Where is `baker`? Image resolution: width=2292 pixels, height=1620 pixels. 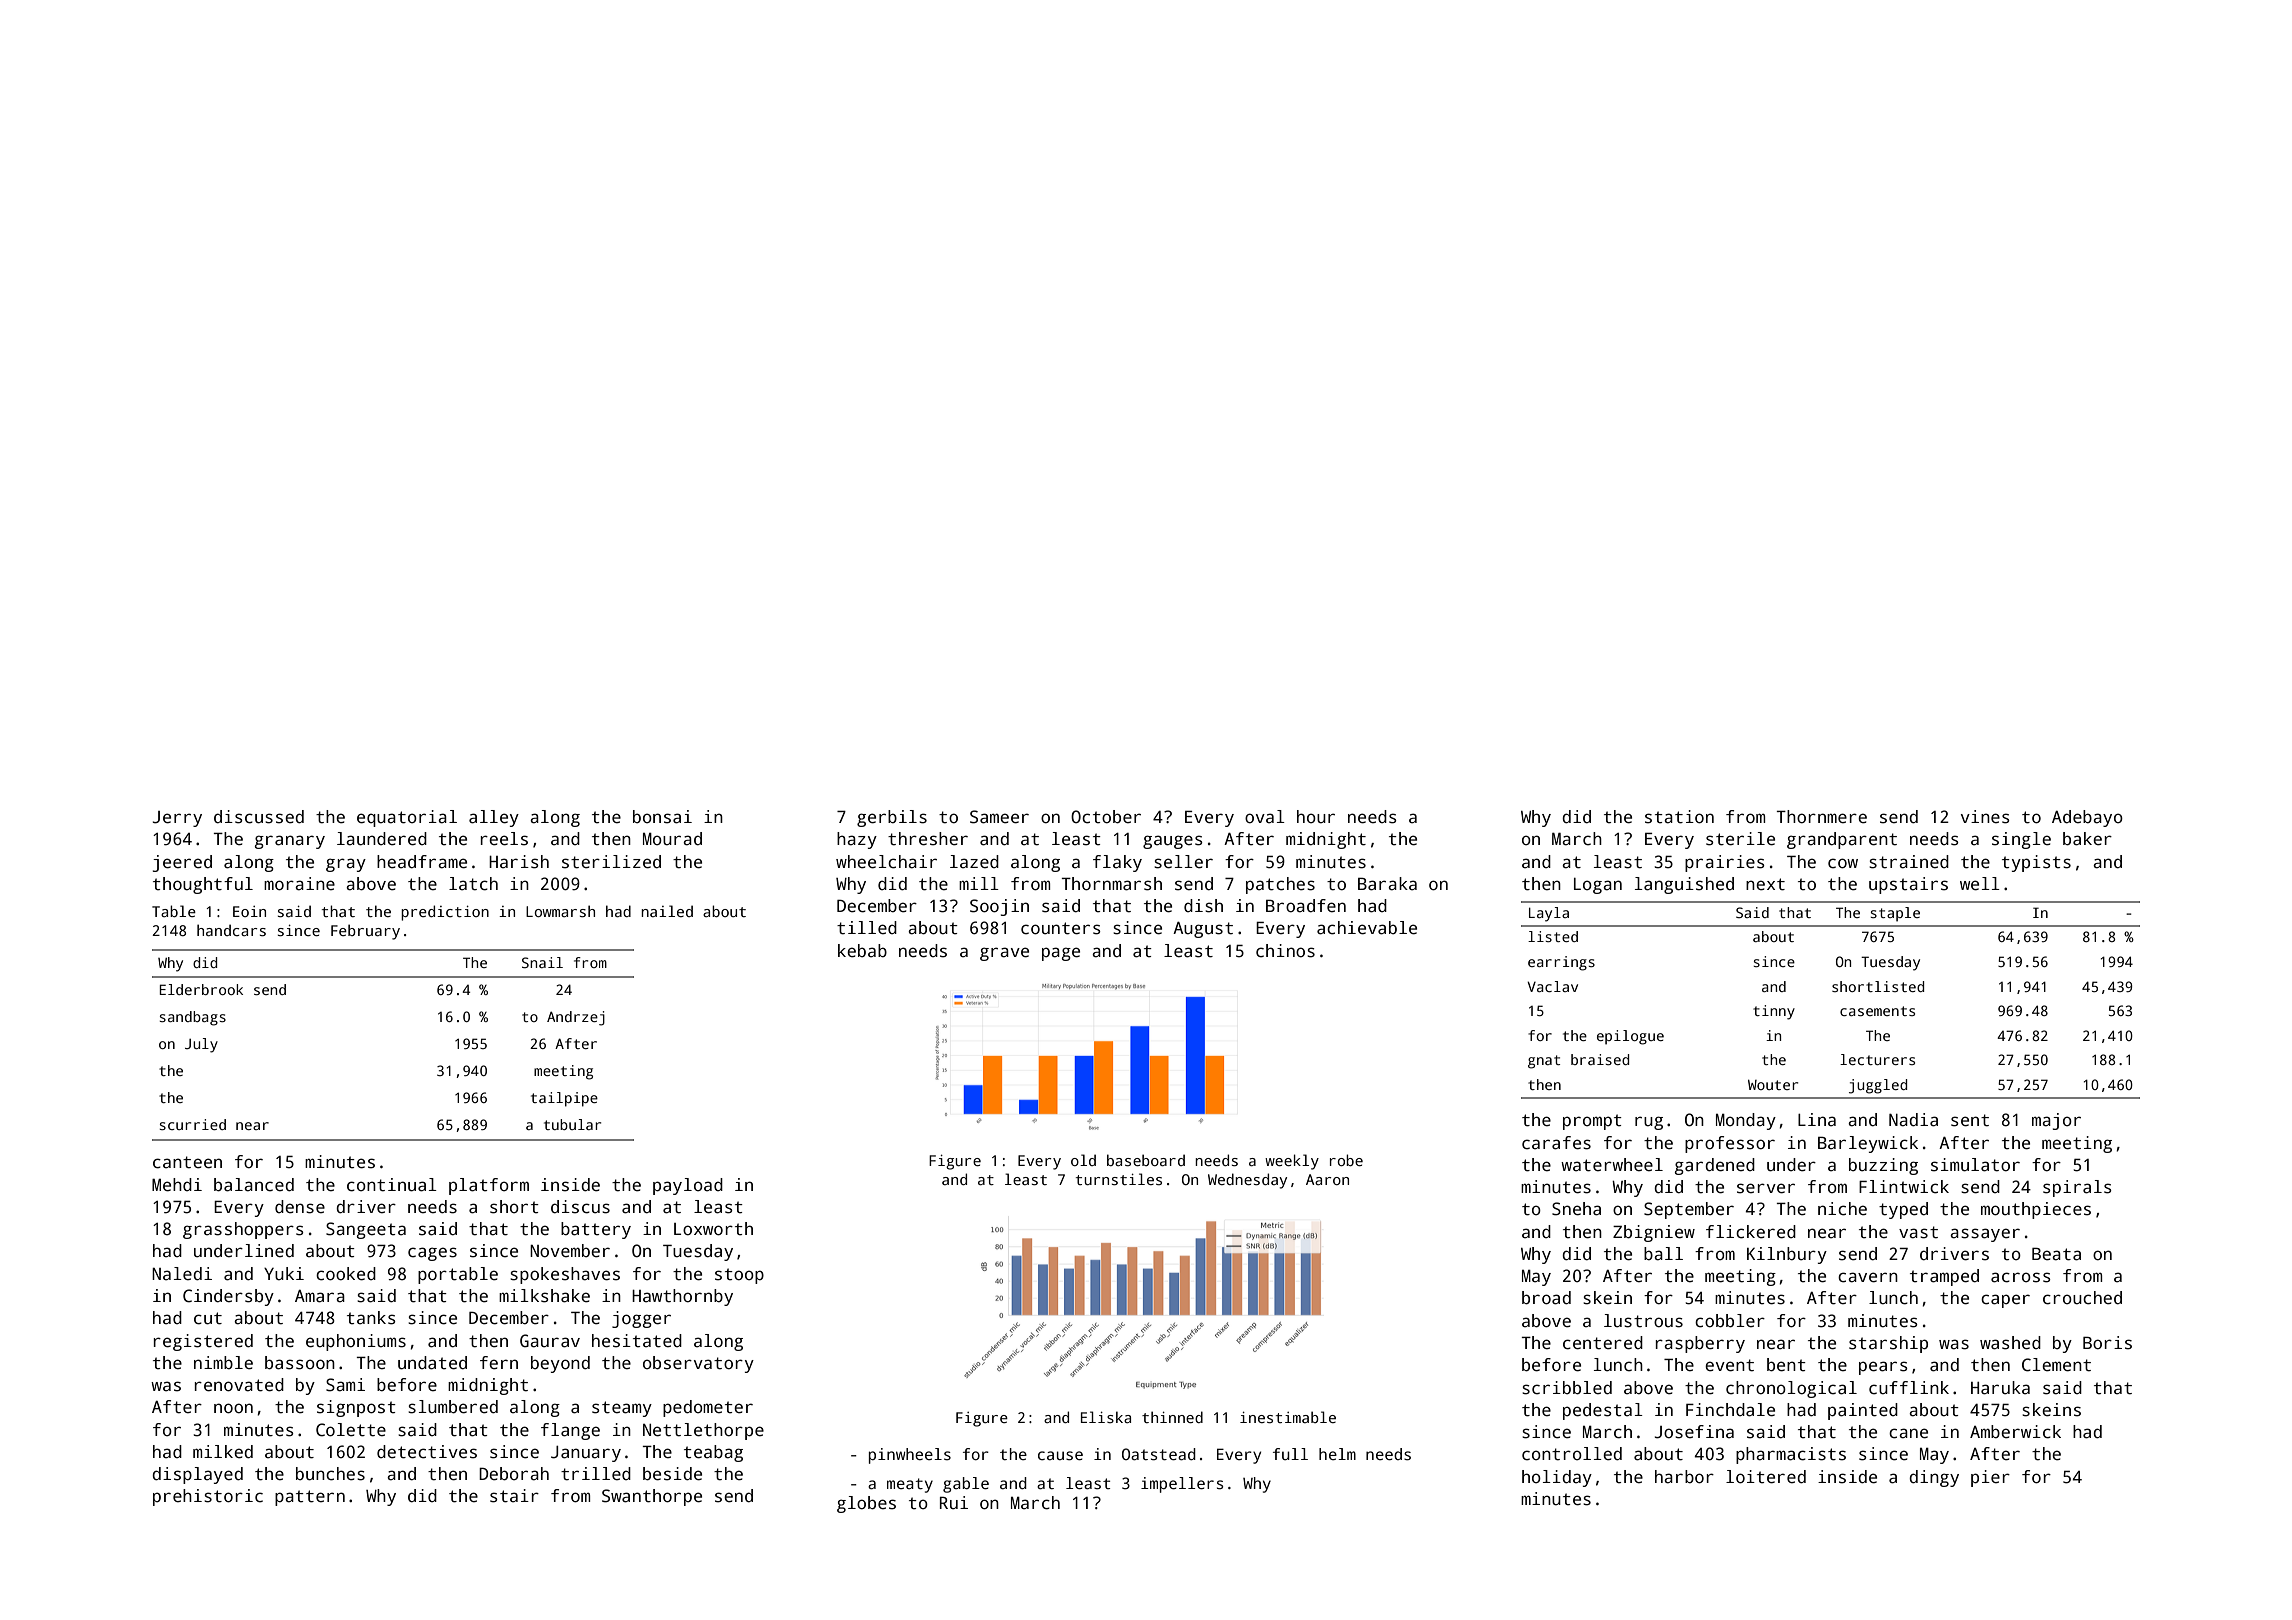 baker is located at coordinates (2087, 839).
